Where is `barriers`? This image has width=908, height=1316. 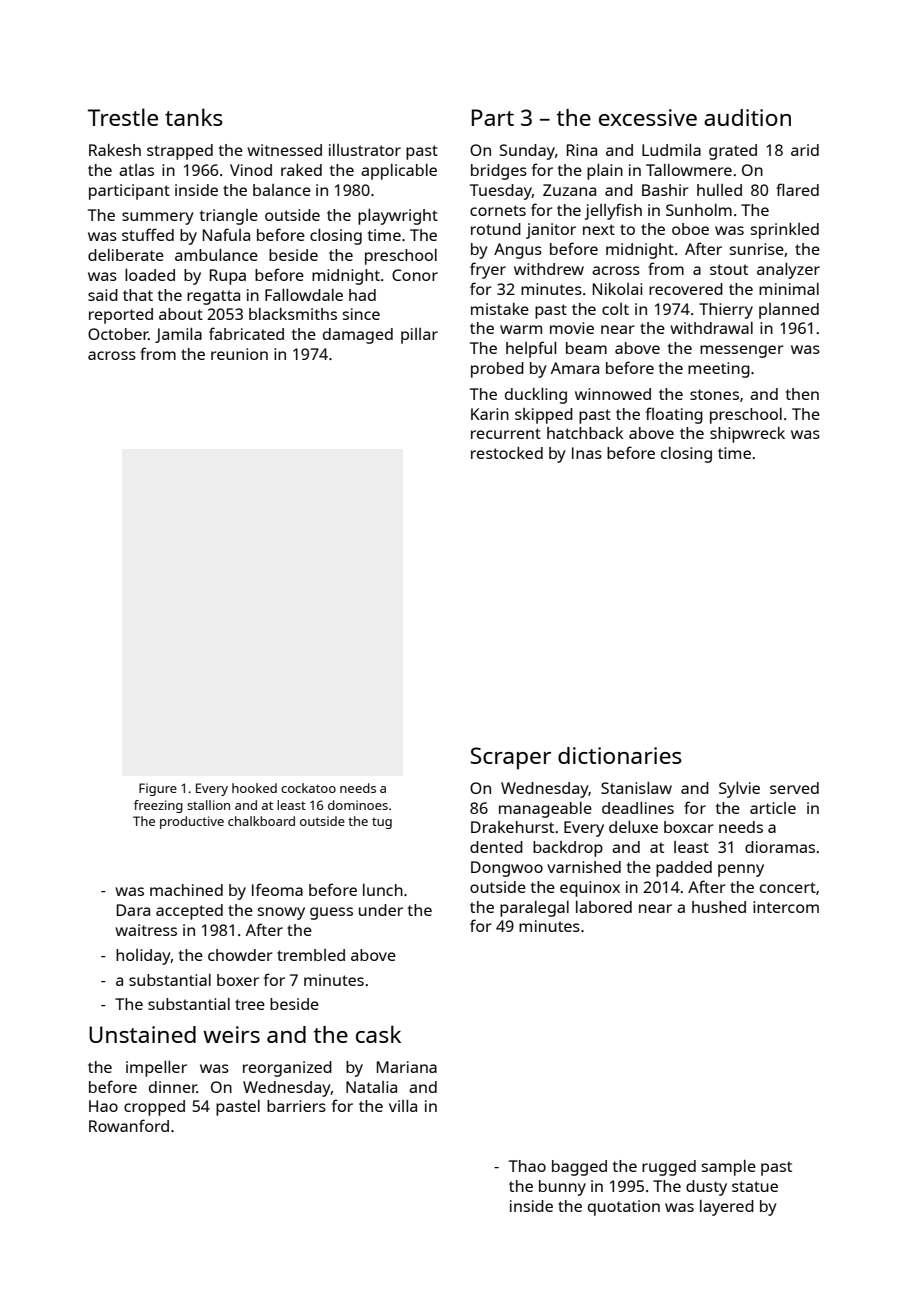 barriers is located at coordinates (296, 1106).
